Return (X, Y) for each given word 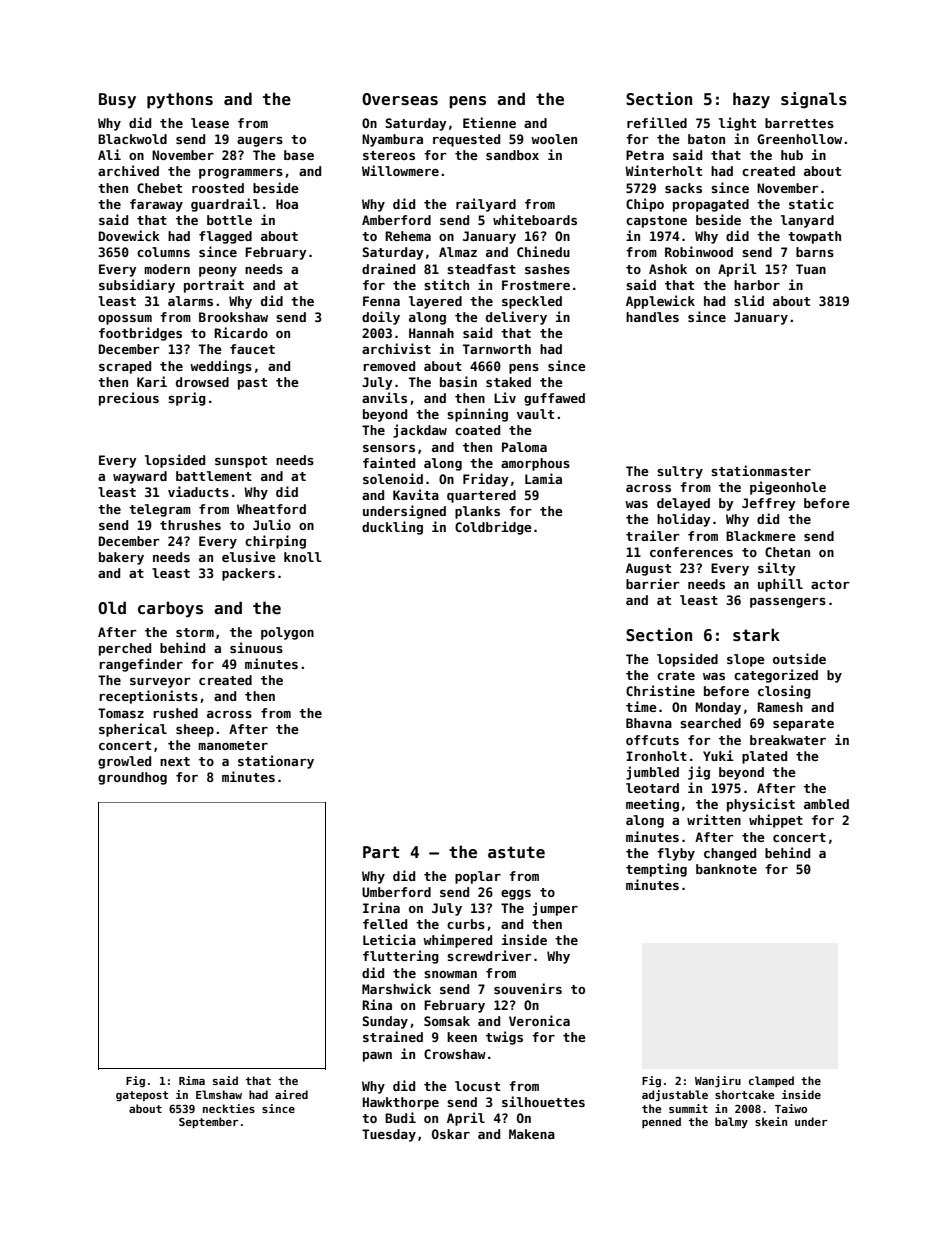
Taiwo (791, 1108)
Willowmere (400, 170)
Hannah (431, 333)
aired (291, 1094)
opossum (125, 320)
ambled (826, 804)
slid (749, 300)
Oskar (451, 1134)
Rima (192, 1080)
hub (792, 155)
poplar (478, 877)
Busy (117, 101)
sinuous (256, 647)
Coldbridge (493, 528)
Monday (718, 708)
